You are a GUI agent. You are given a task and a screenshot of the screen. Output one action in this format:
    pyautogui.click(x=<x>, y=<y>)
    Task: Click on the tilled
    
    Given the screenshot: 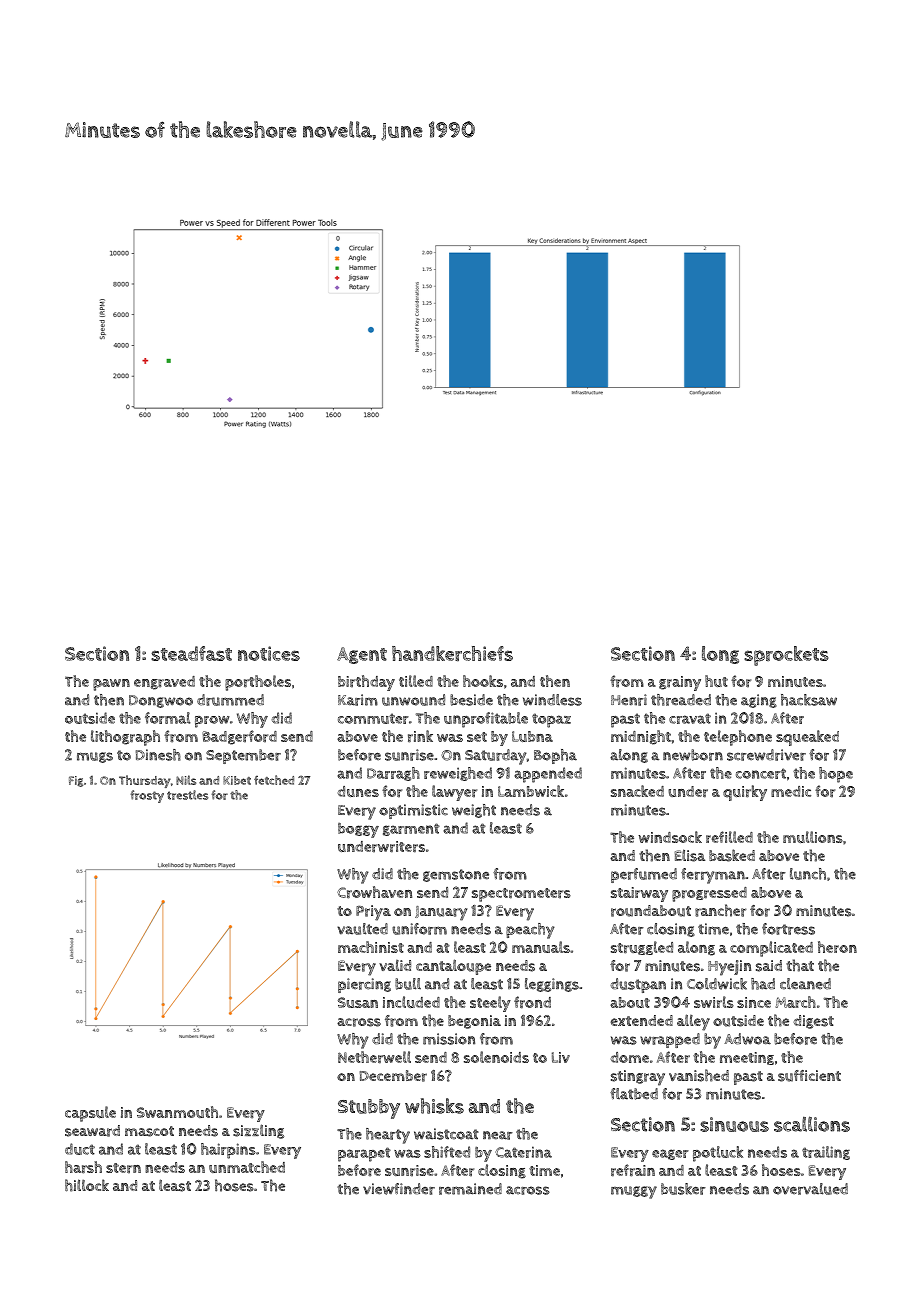 What is the action you would take?
    pyautogui.click(x=416, y=681)
